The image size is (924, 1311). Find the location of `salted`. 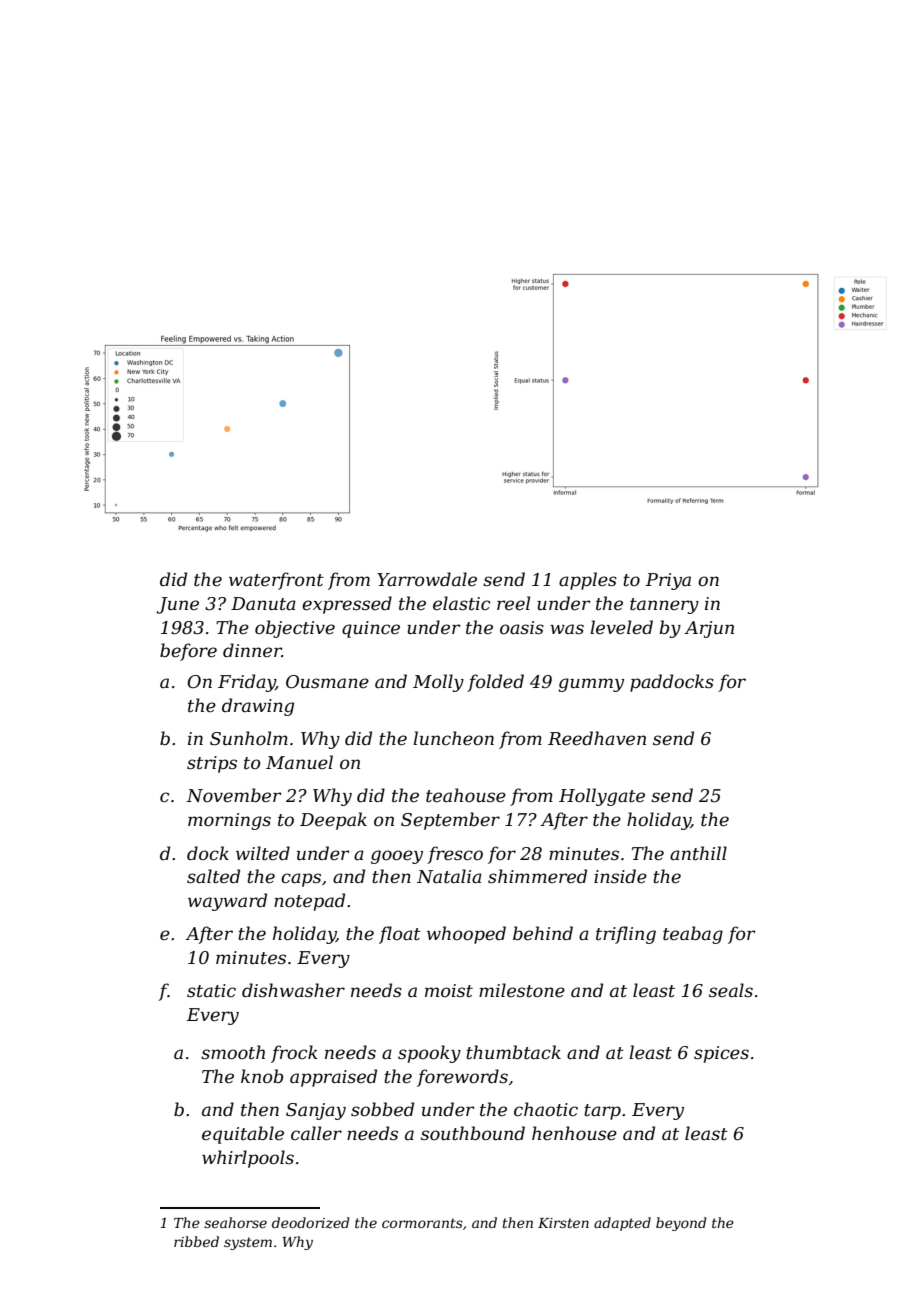

salted is located at coordinates (213, 876).
